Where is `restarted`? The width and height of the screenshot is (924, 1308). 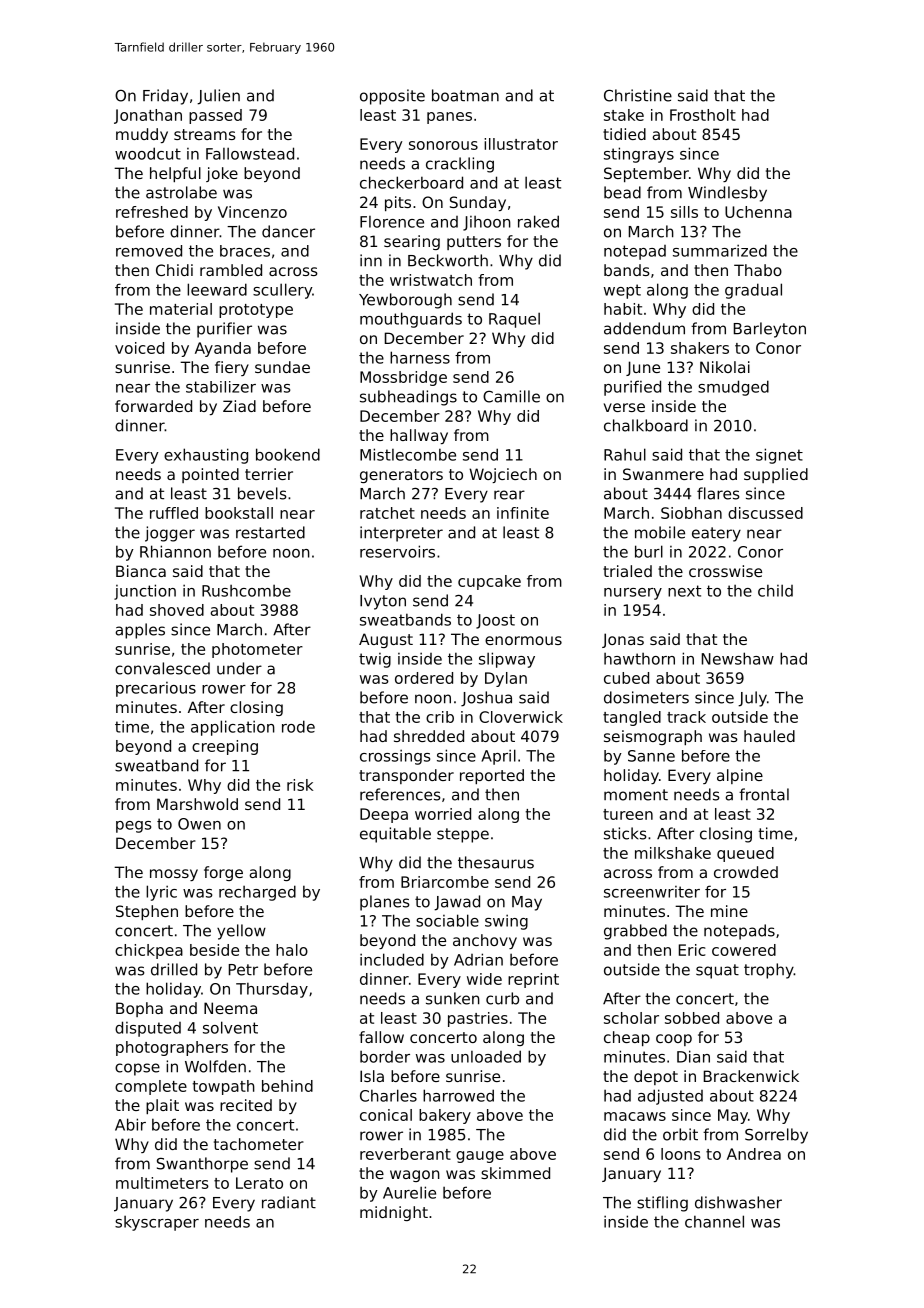
restarted is located at coordinates (270, 532).
